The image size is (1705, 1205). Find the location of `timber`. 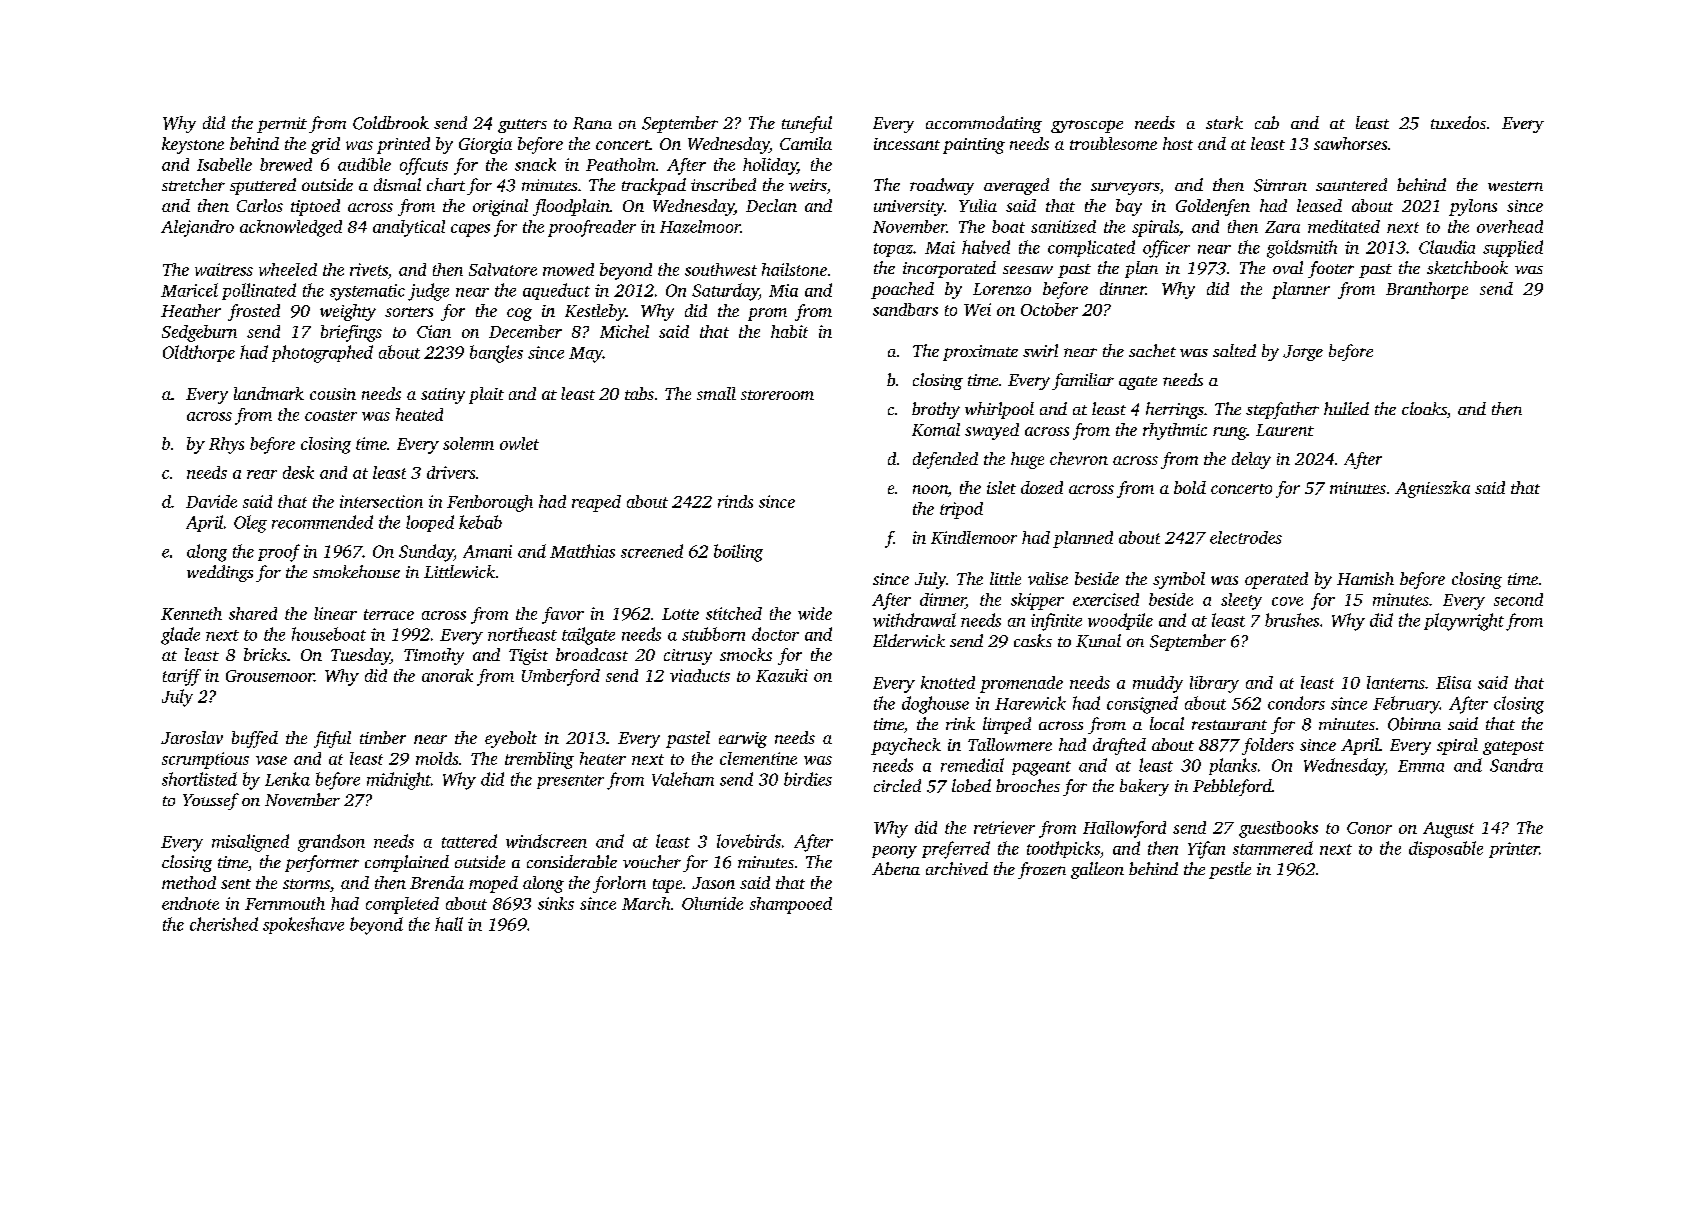

timber is located at coordinates (383, 737).
